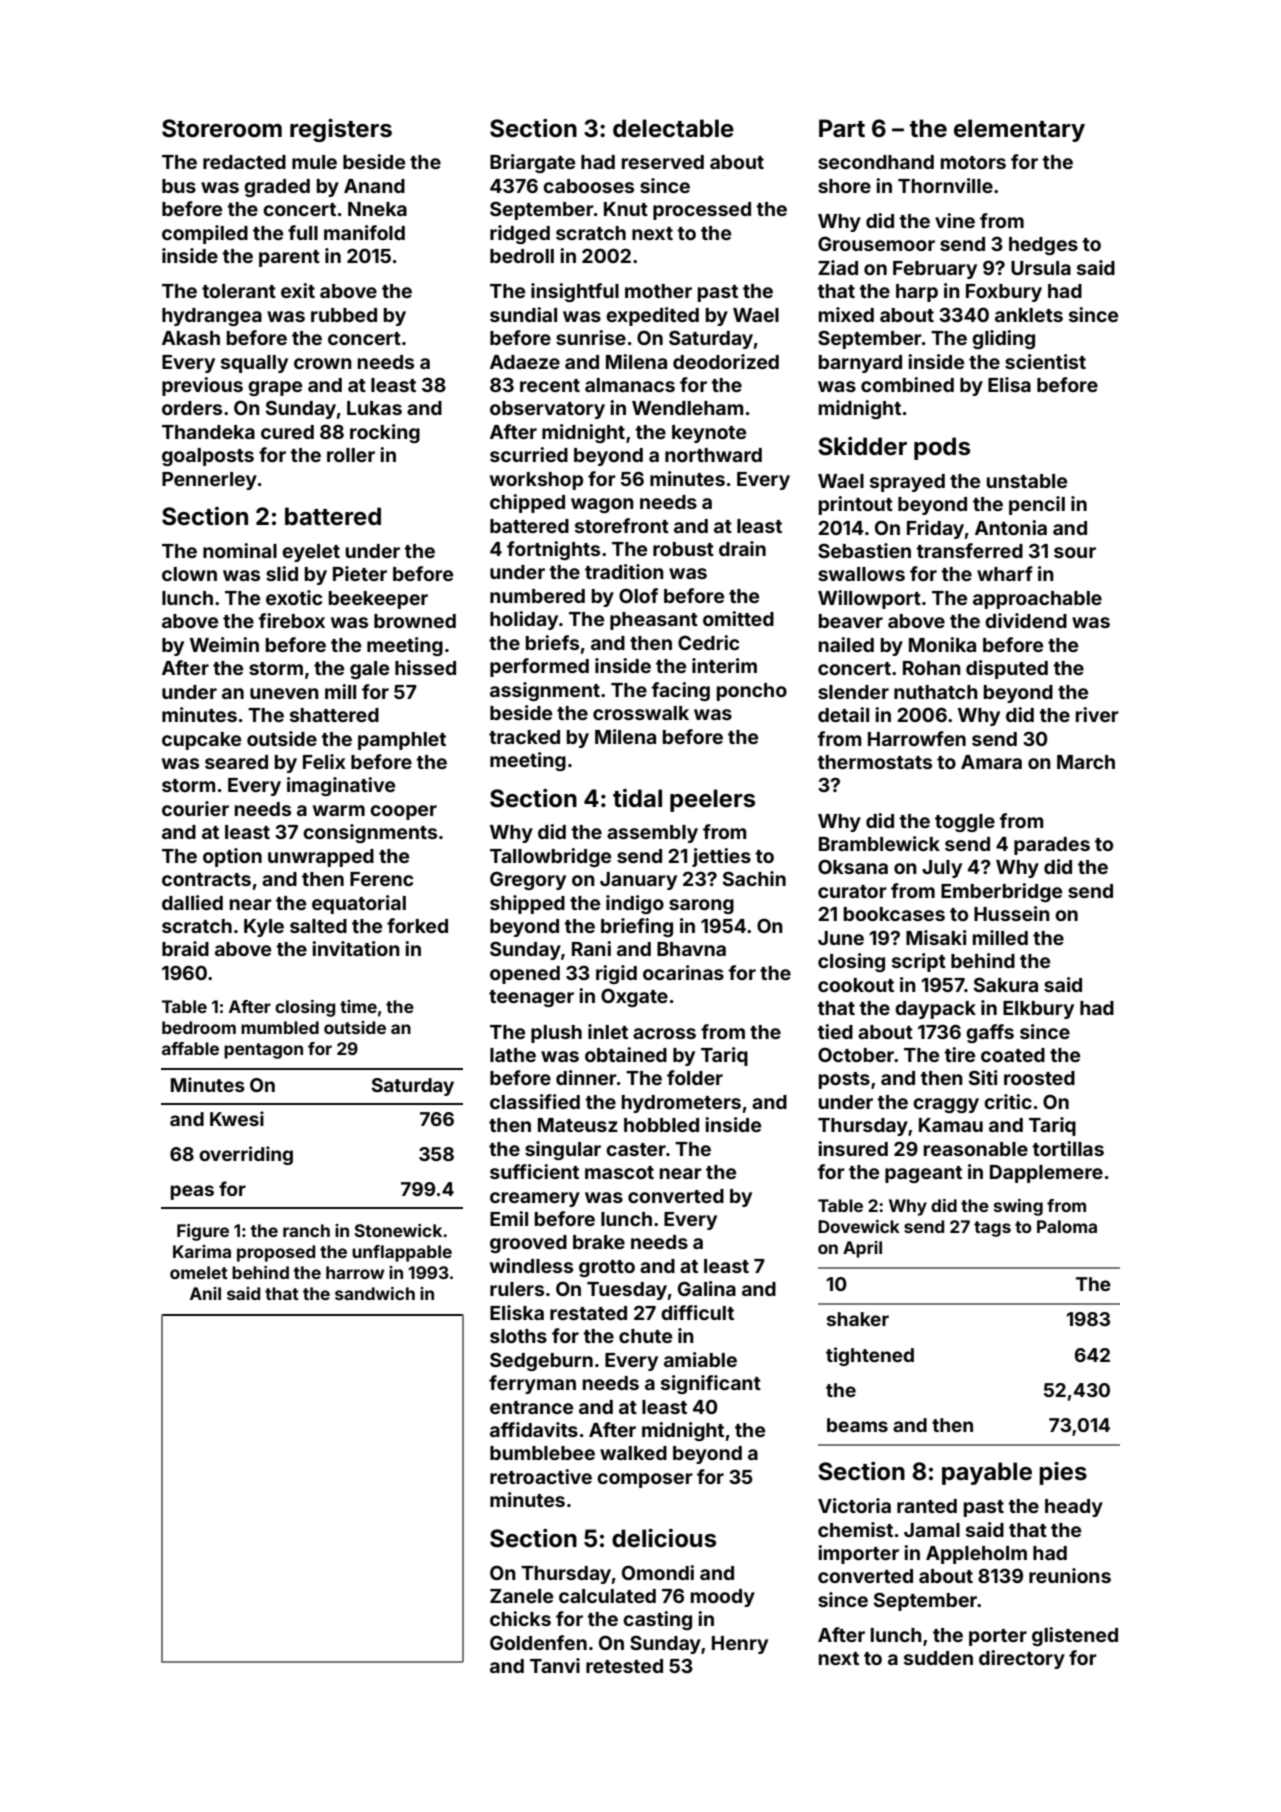 The height and width of the screenshot is (1812, 1281). I want to click on elementary, so click(1019, 130).
